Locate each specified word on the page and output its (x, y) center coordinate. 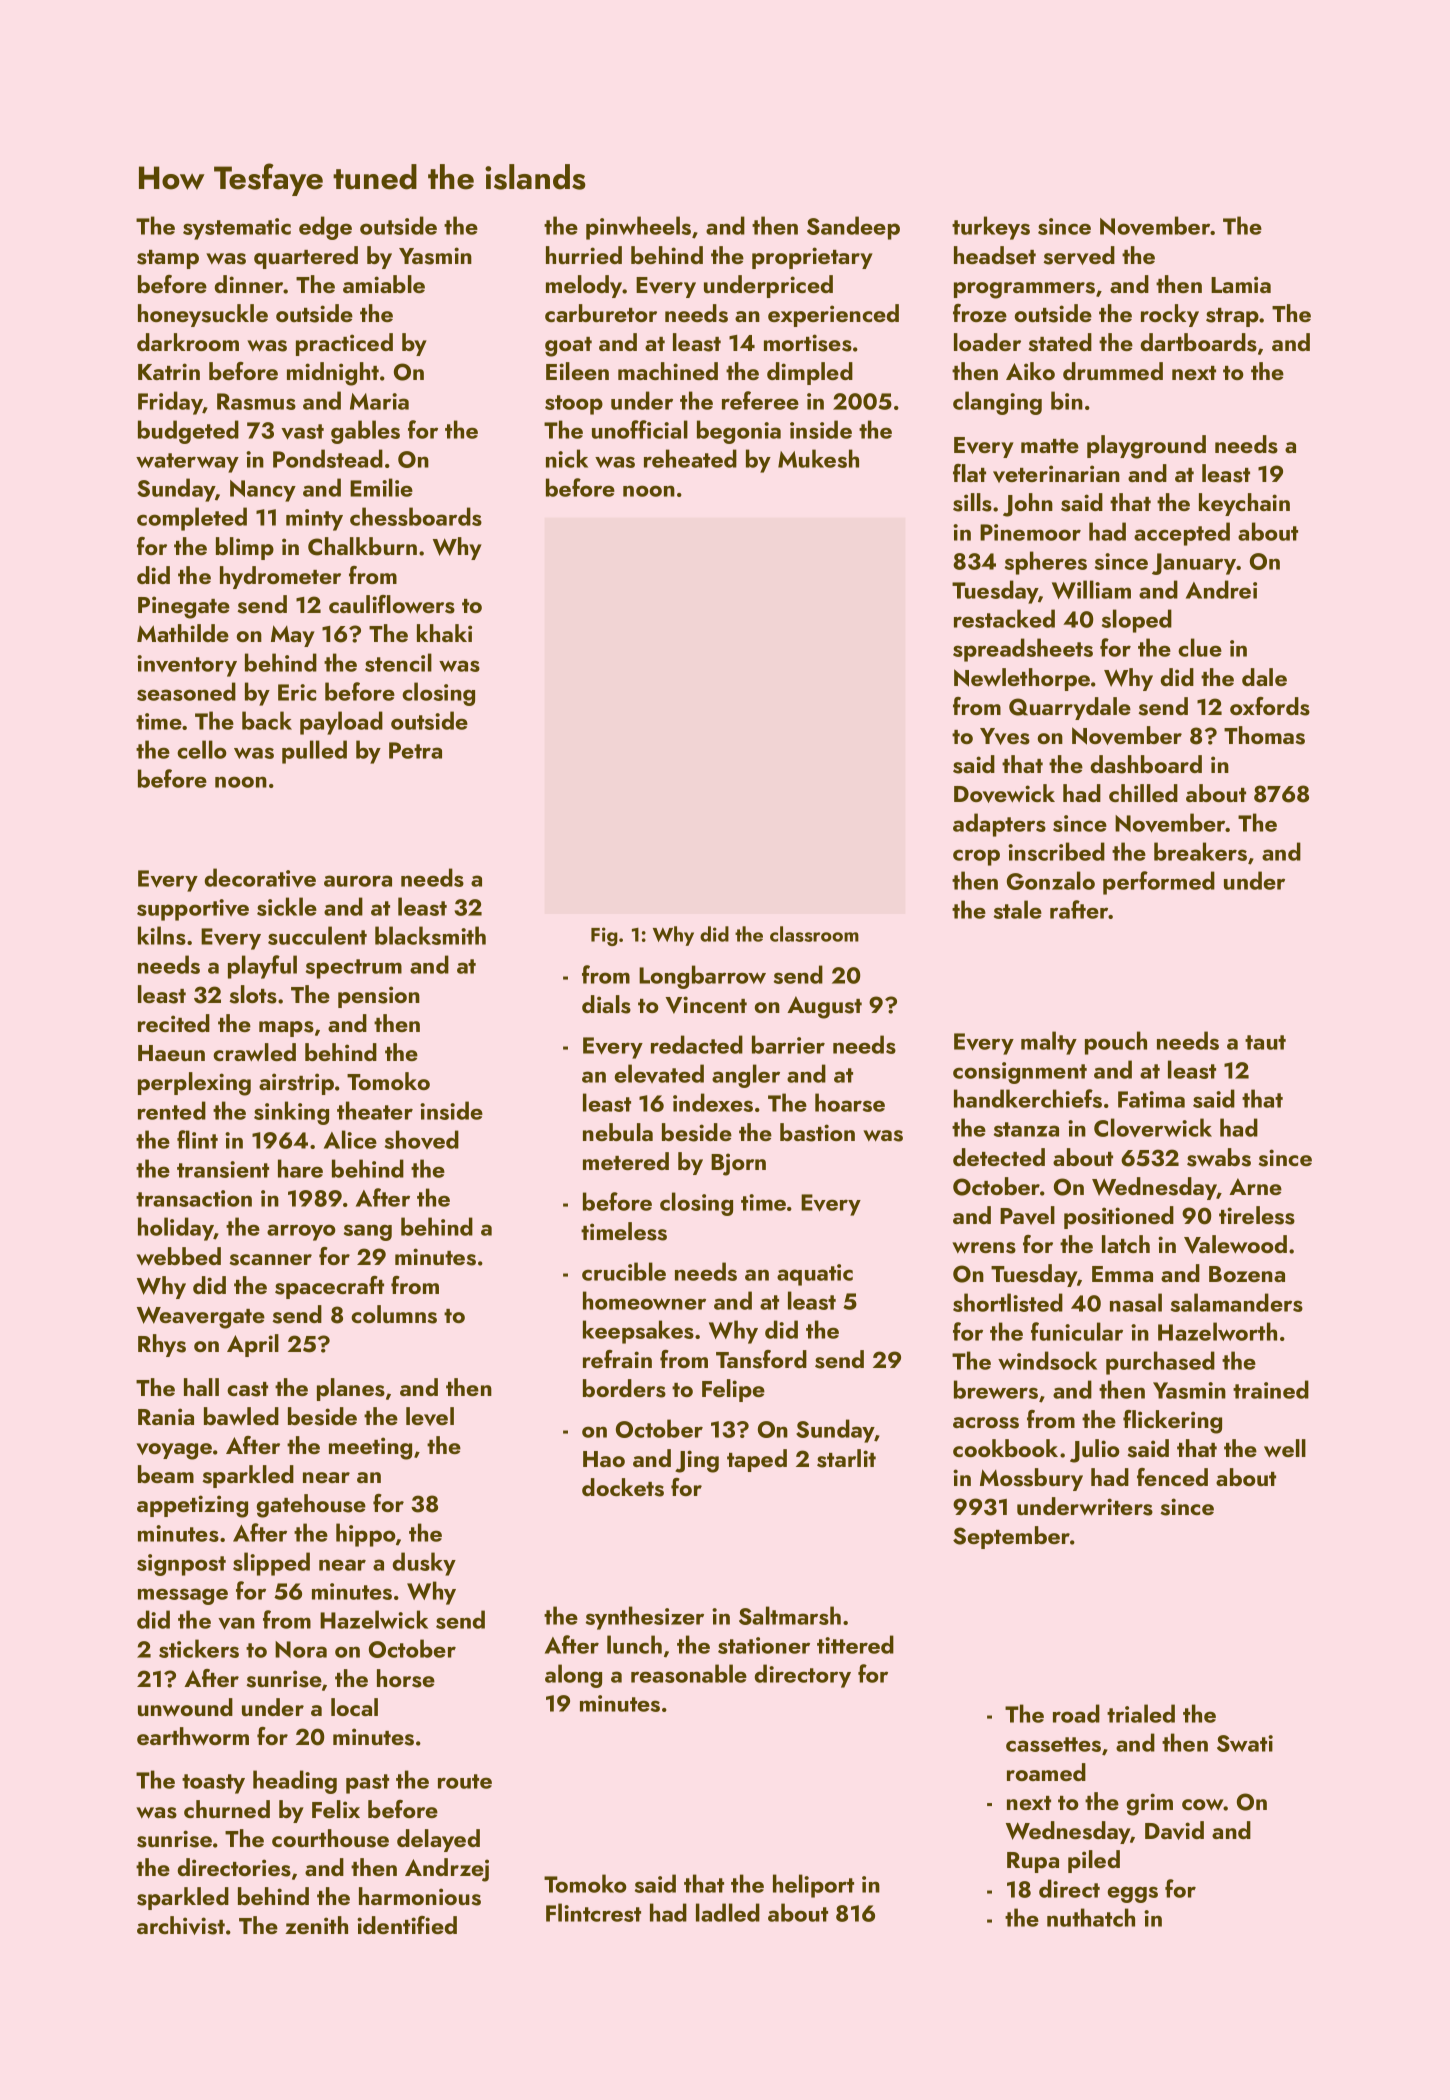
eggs (1132, 1894)
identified (407, 1925)
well (1285, 1448)
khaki (444, 633)
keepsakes (638, 1332)
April (253, 1345)
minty (314, 520)
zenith (316, 1925)
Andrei (1221, 589)
